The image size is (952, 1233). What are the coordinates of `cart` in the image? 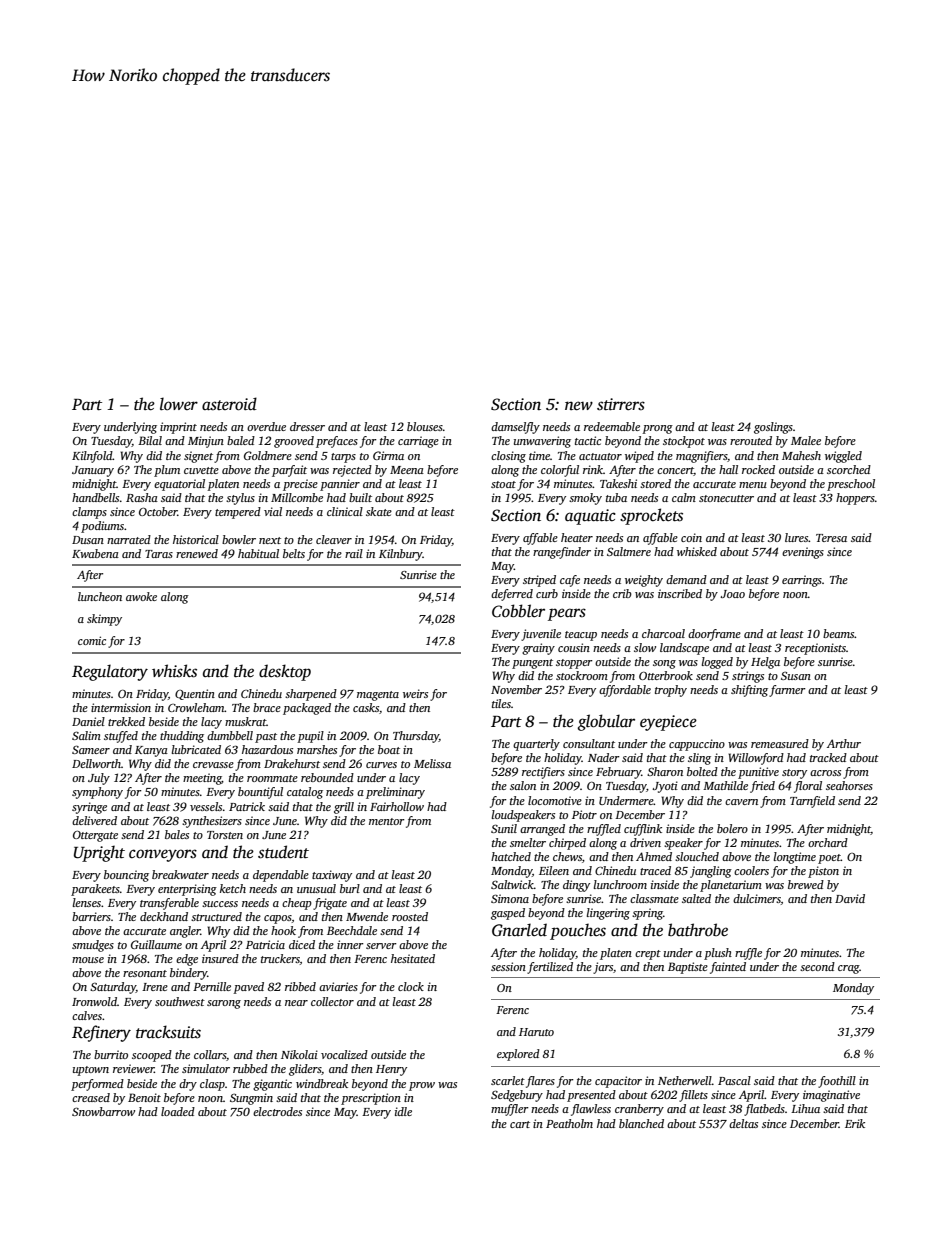 It's located at (520, 1124).
